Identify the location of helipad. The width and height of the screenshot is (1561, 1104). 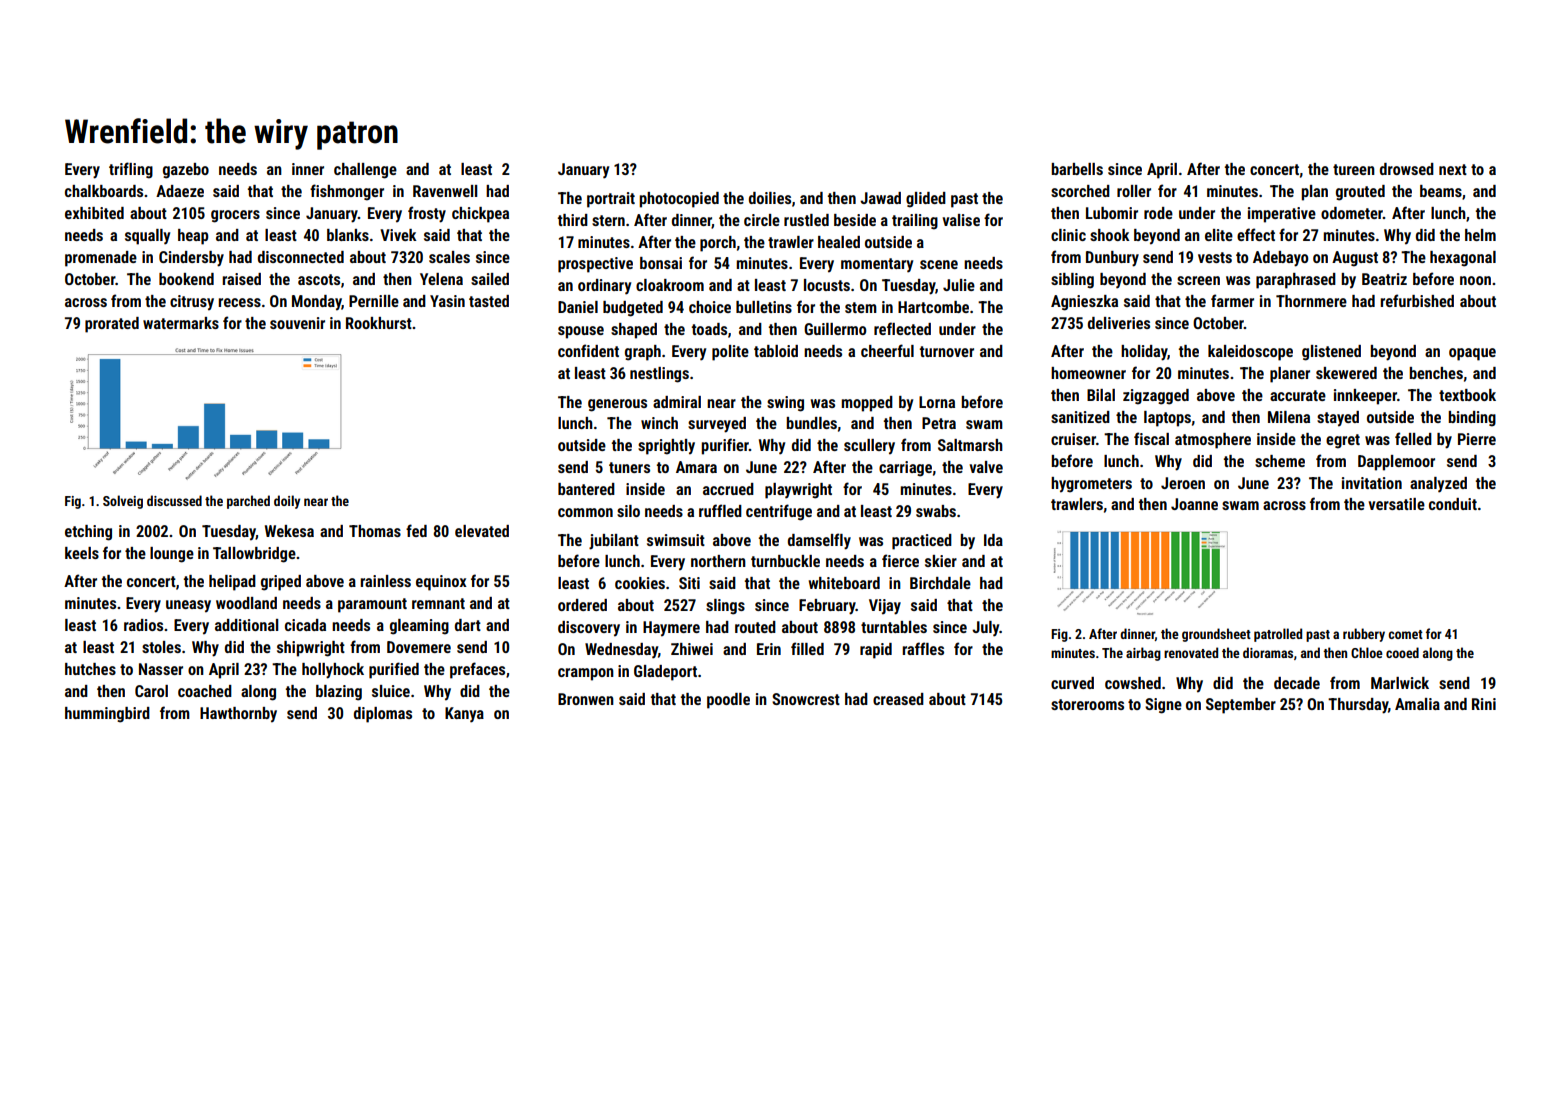
(232, 583).
